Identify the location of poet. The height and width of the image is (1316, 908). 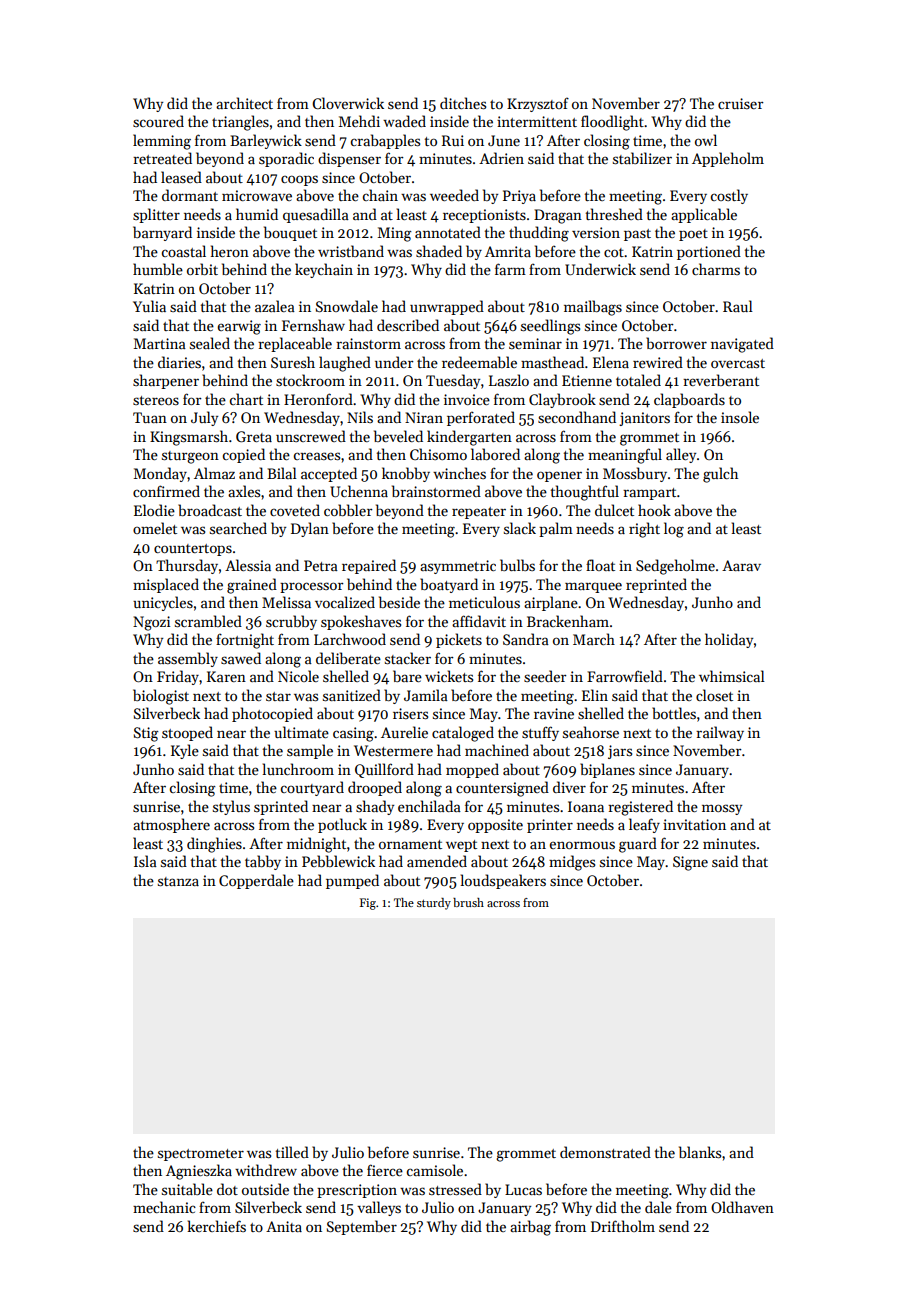
(693, 235).
